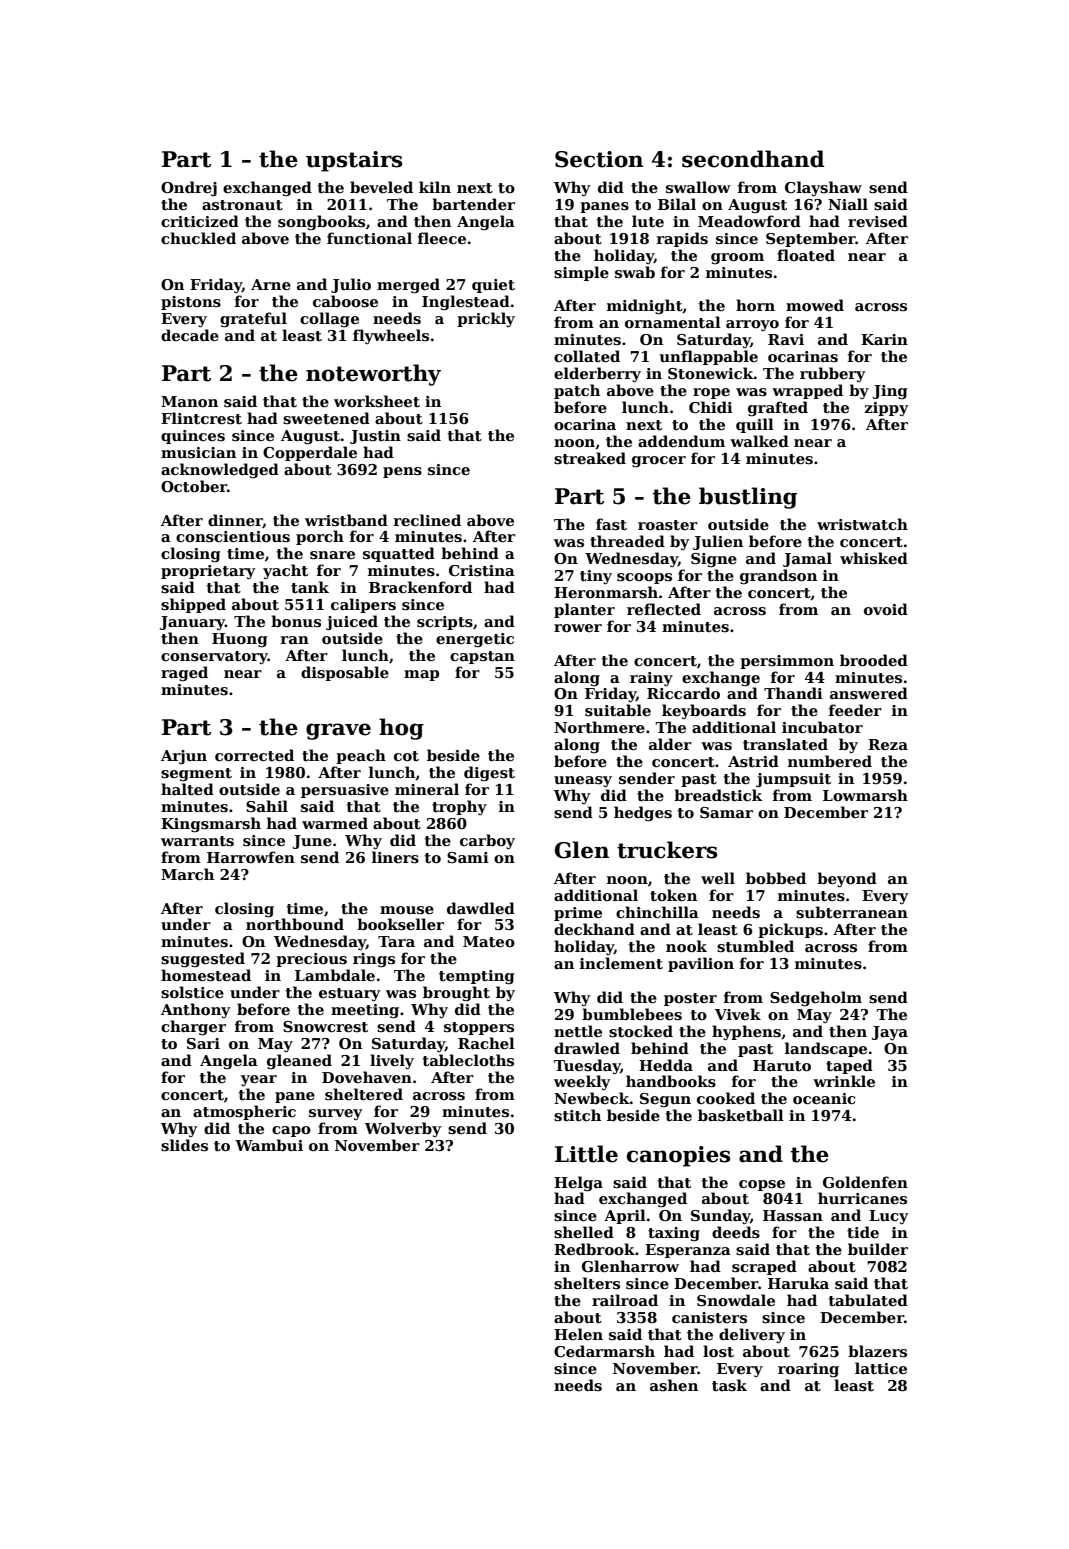 This image has width=1069, height=1549. Describe the element at coordinates (187, 789) in the image. I see `halted` at that location.
